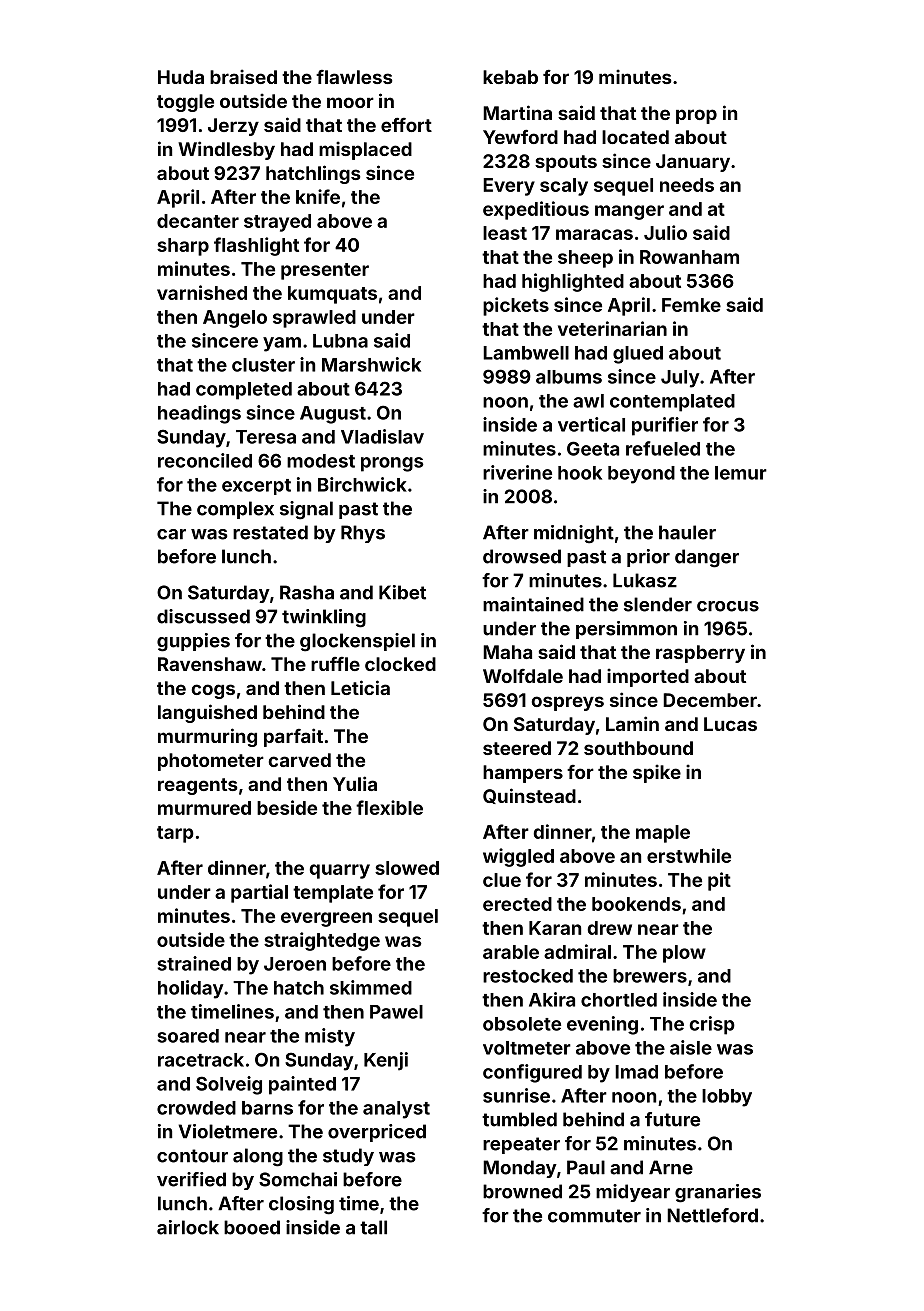 The image size is (924, 1311). What do you see at coordinates (693, 163) in the screenshot?
I see `January` at bounding box center [693, 163].
